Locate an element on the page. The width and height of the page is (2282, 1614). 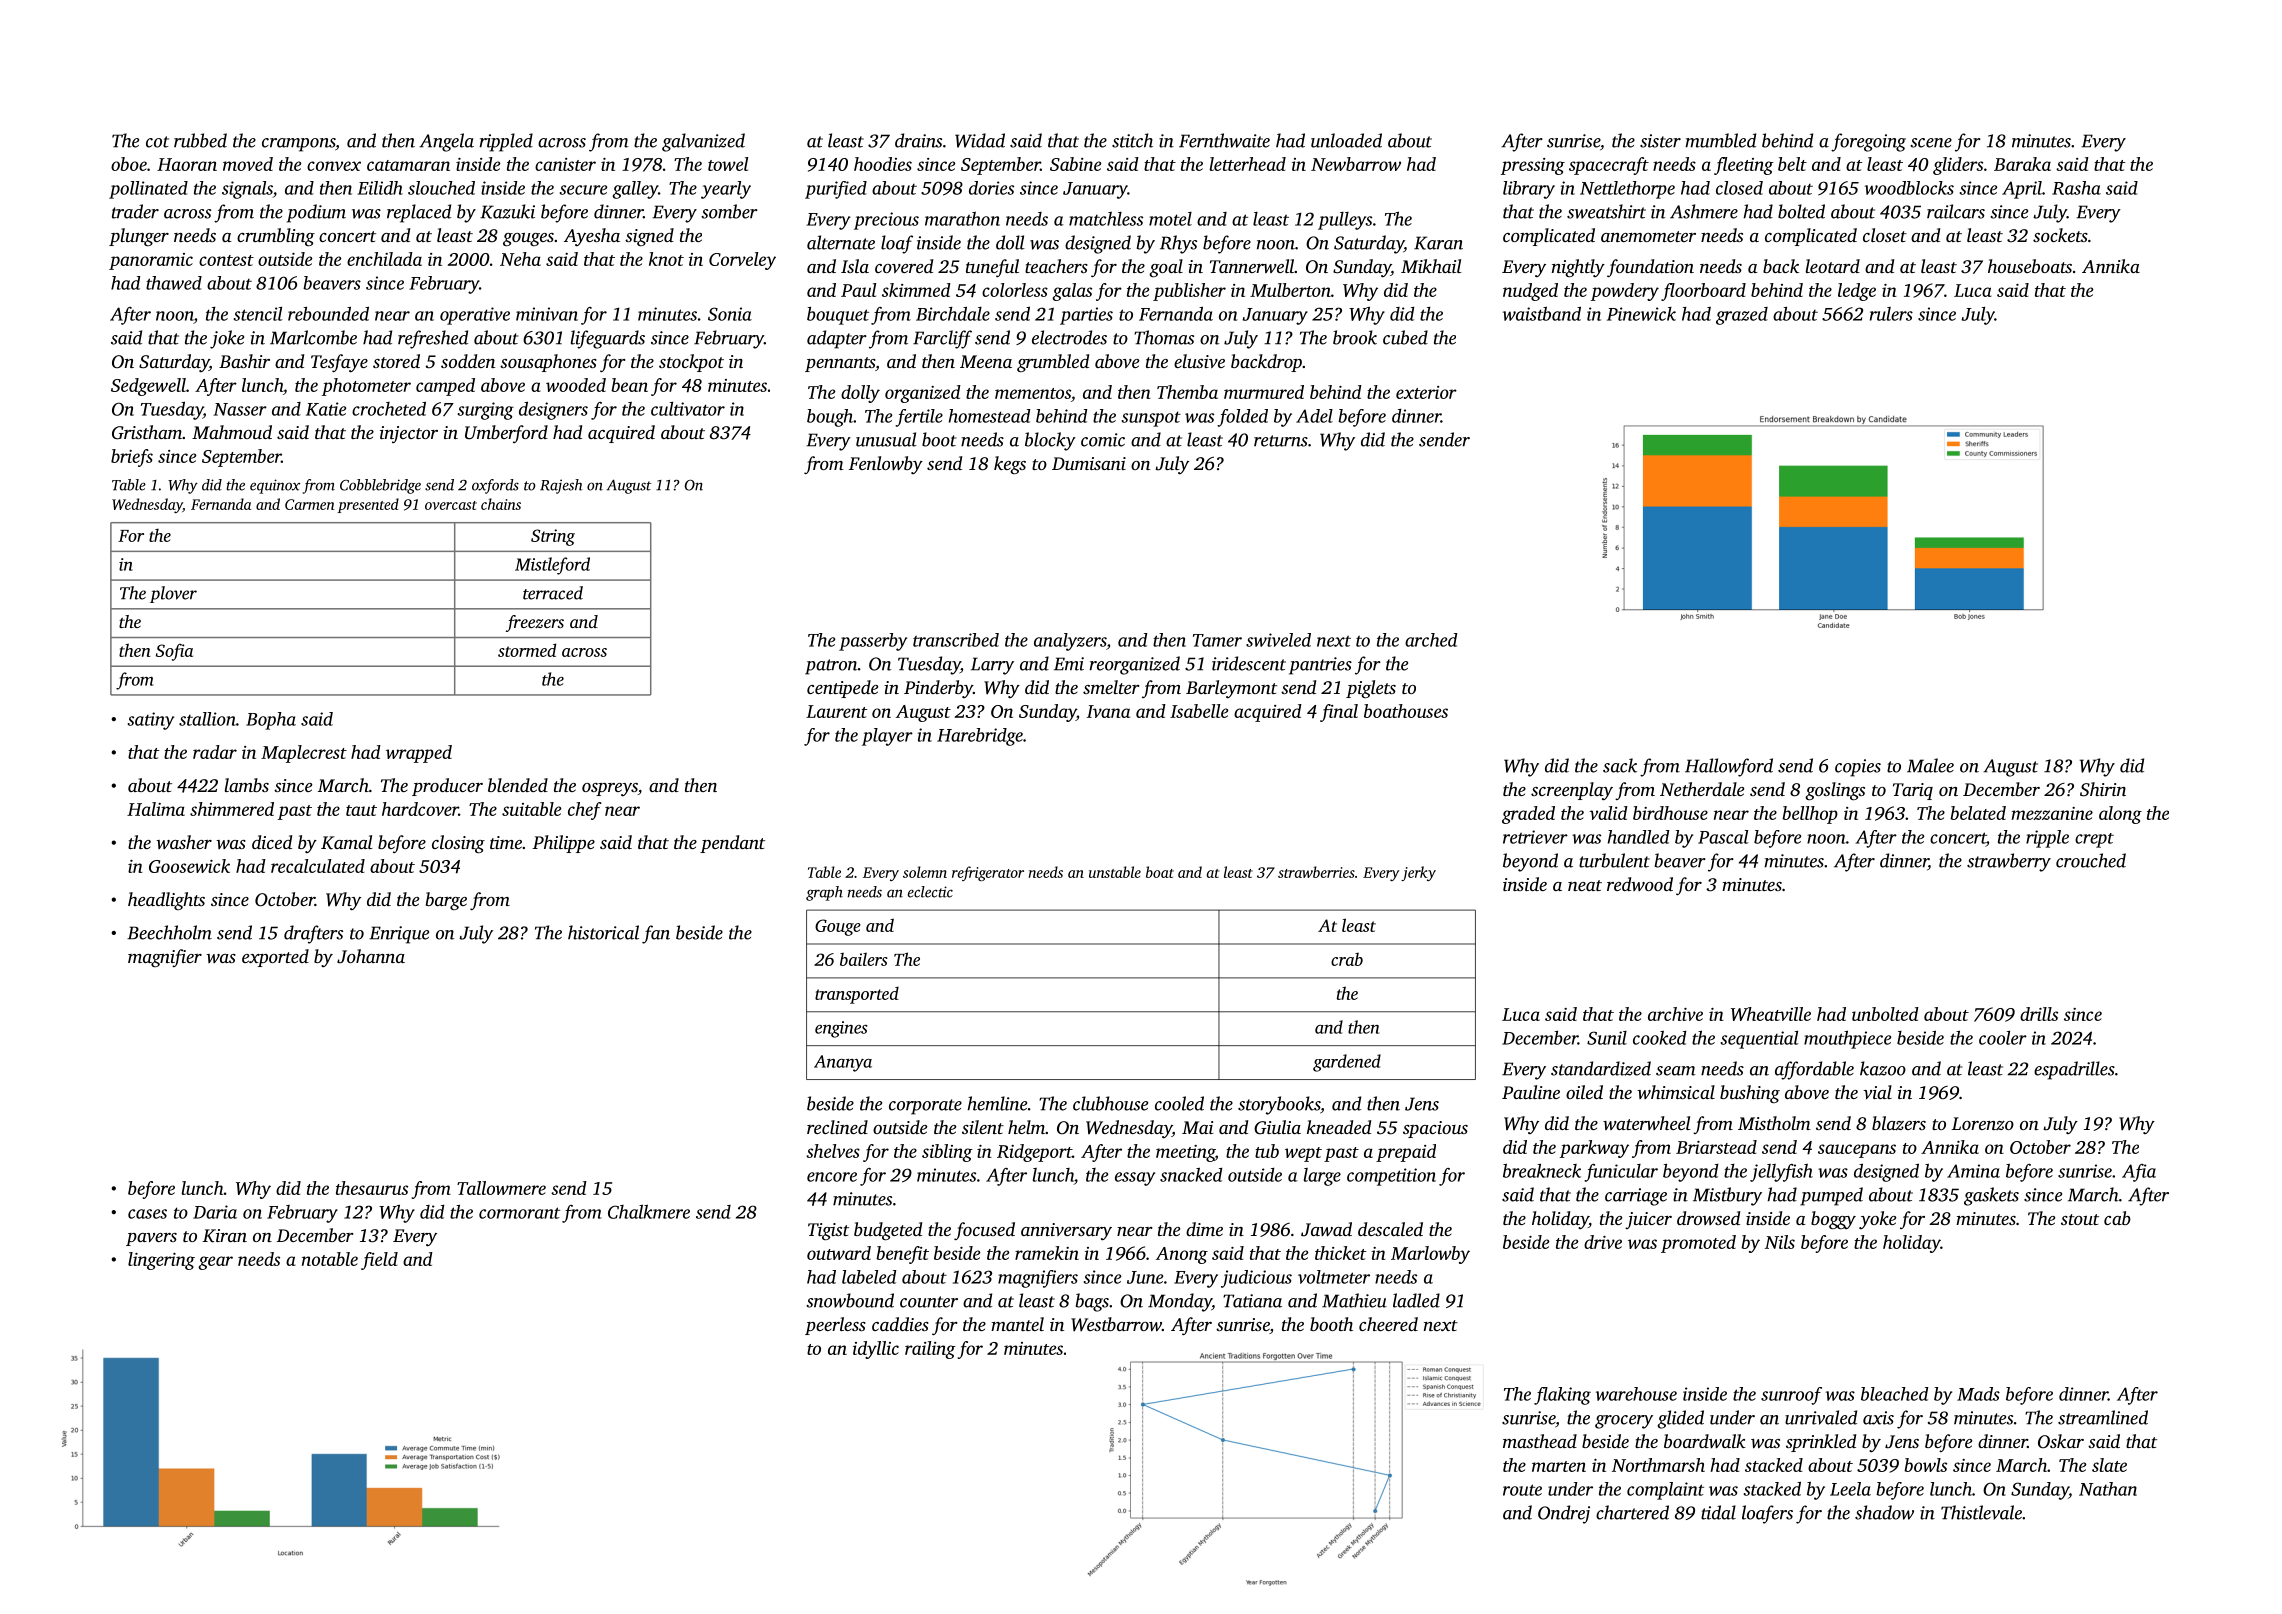
cubed is located at coordinates (1405, 337).
